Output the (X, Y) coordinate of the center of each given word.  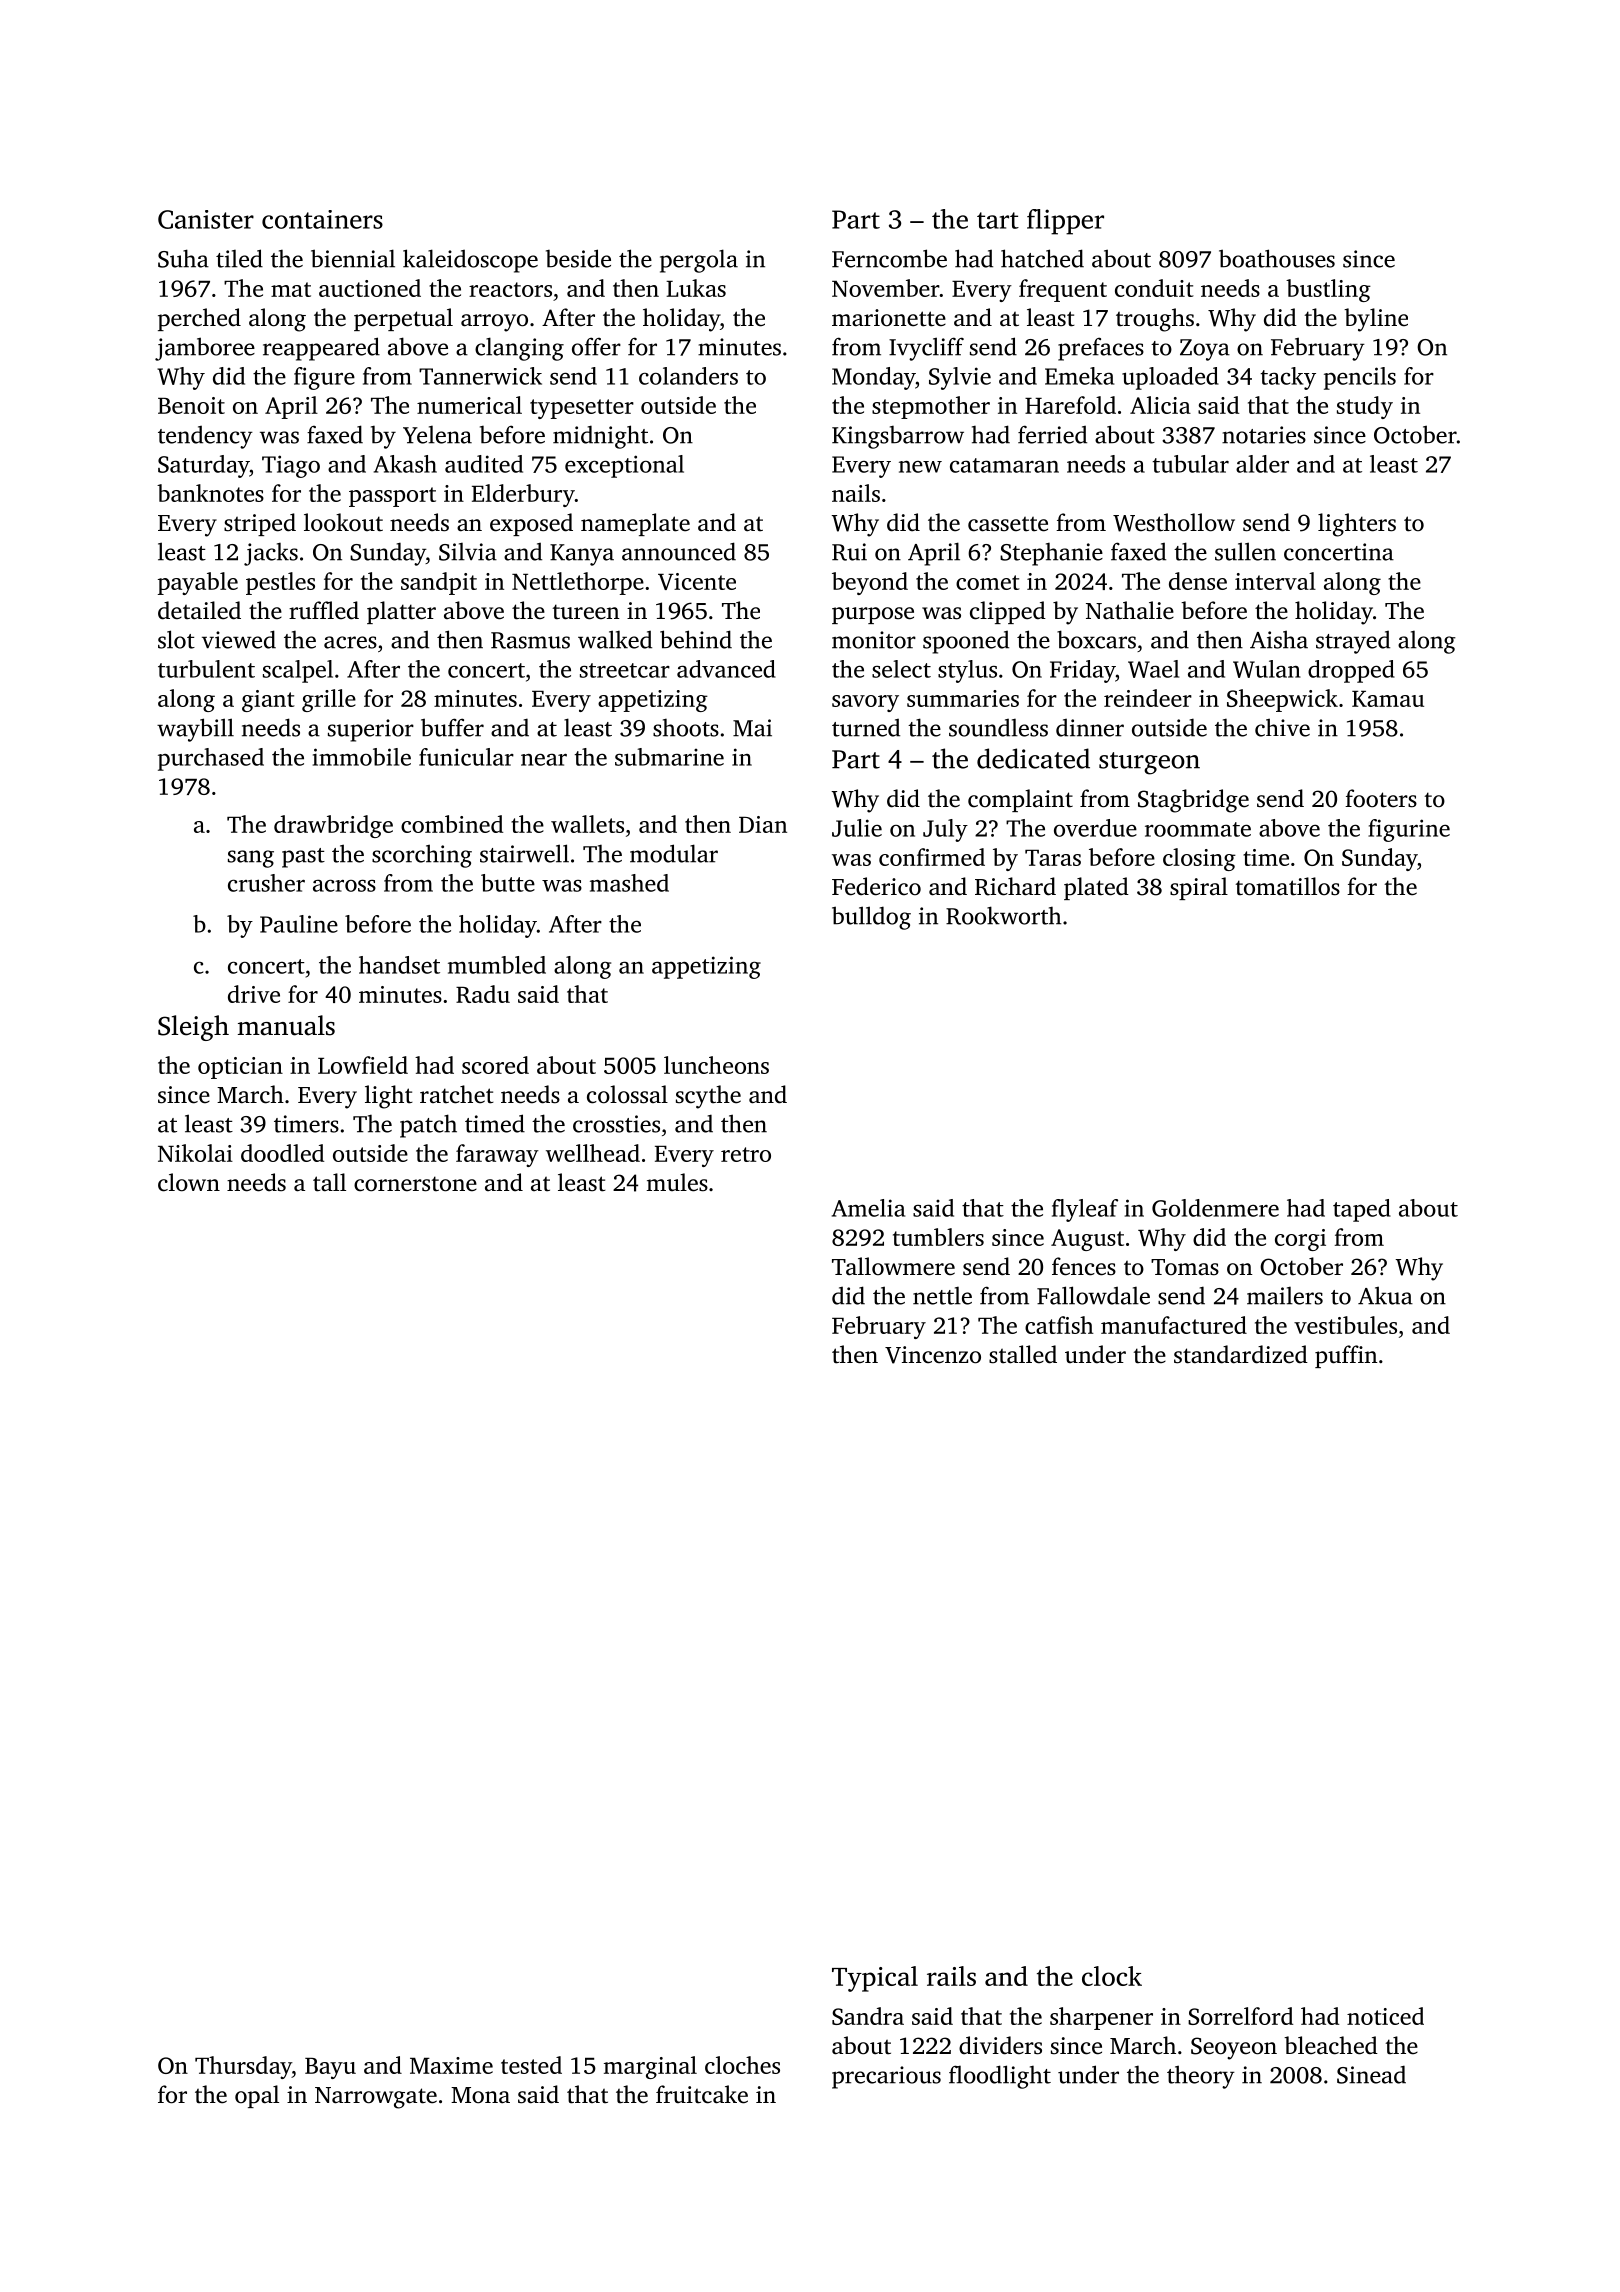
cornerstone (415, 1184)
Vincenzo (933, 1355)
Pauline (299, 924)
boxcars (1096, 639)
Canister (206, 219)
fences (1084, 1266)
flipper (1065, 222)
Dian (763, 824)
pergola (699, 261)
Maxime (451, 2065)
